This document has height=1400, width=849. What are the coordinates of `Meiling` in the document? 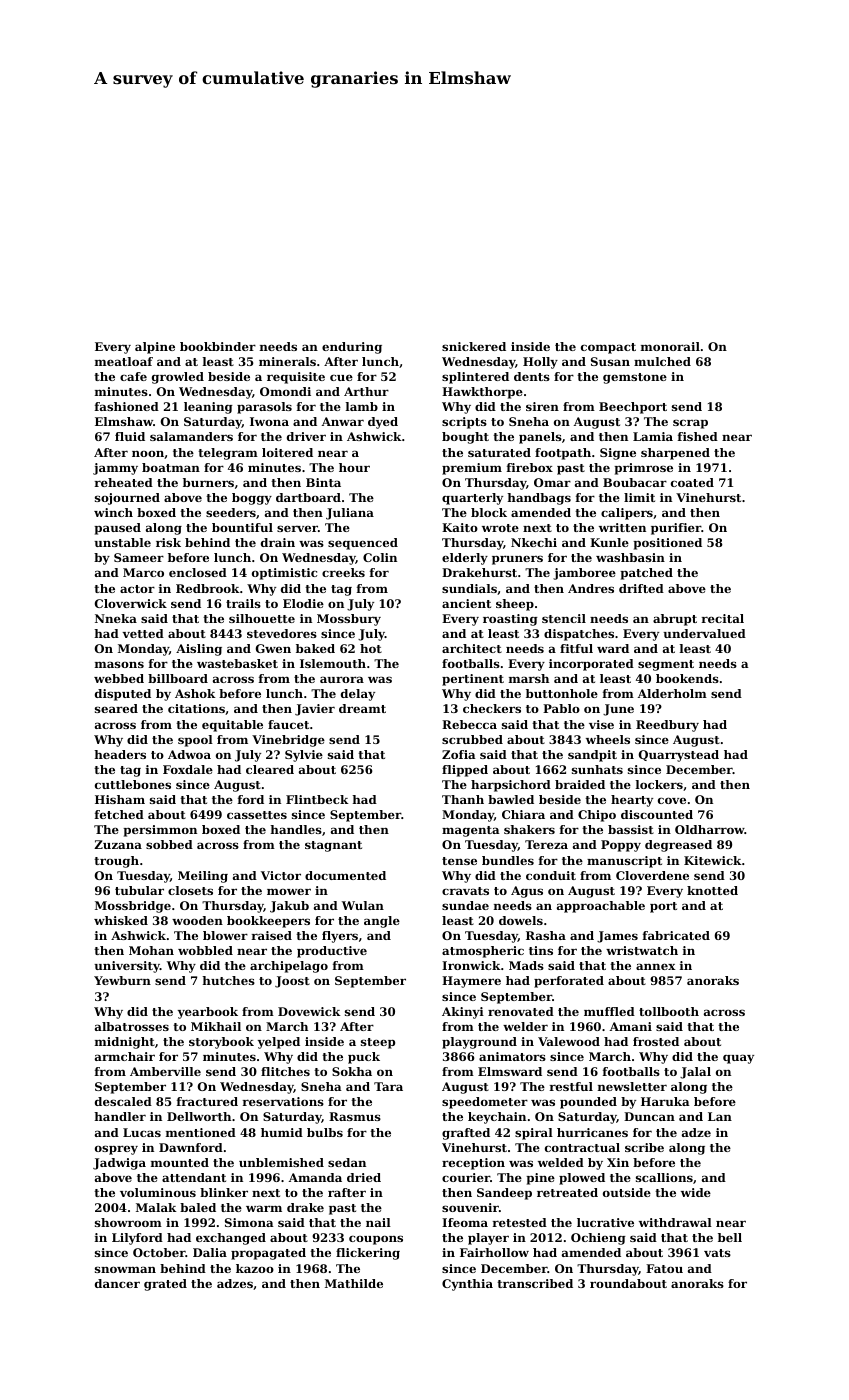 It's located at (203, 877).
